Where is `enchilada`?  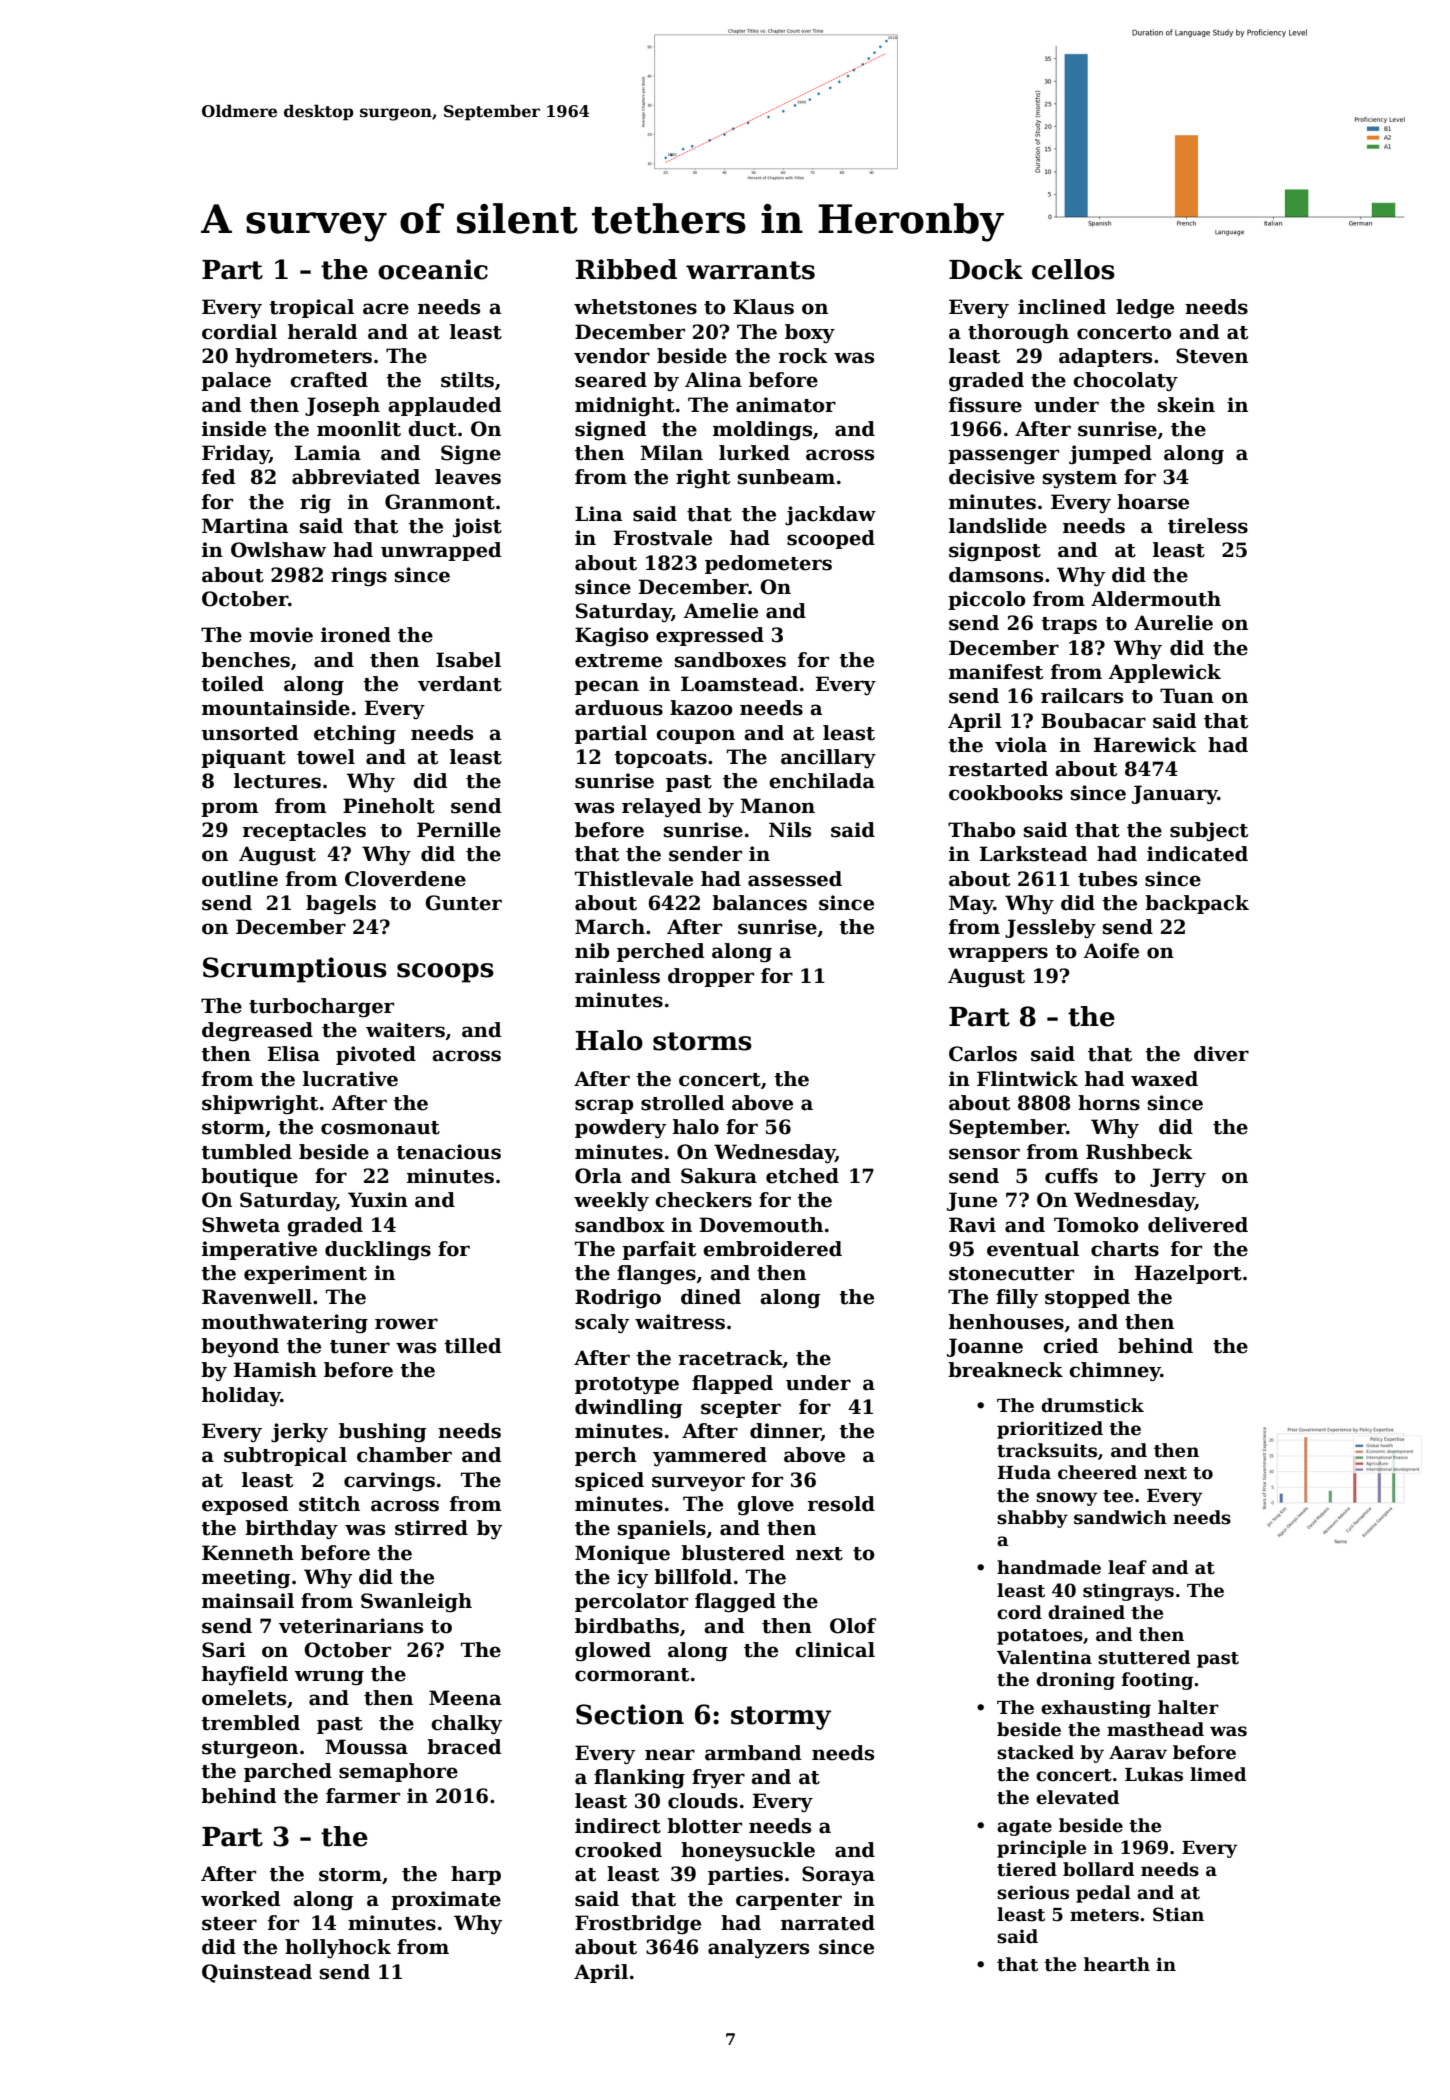
enchilada is located at coordinates (822, 781).
